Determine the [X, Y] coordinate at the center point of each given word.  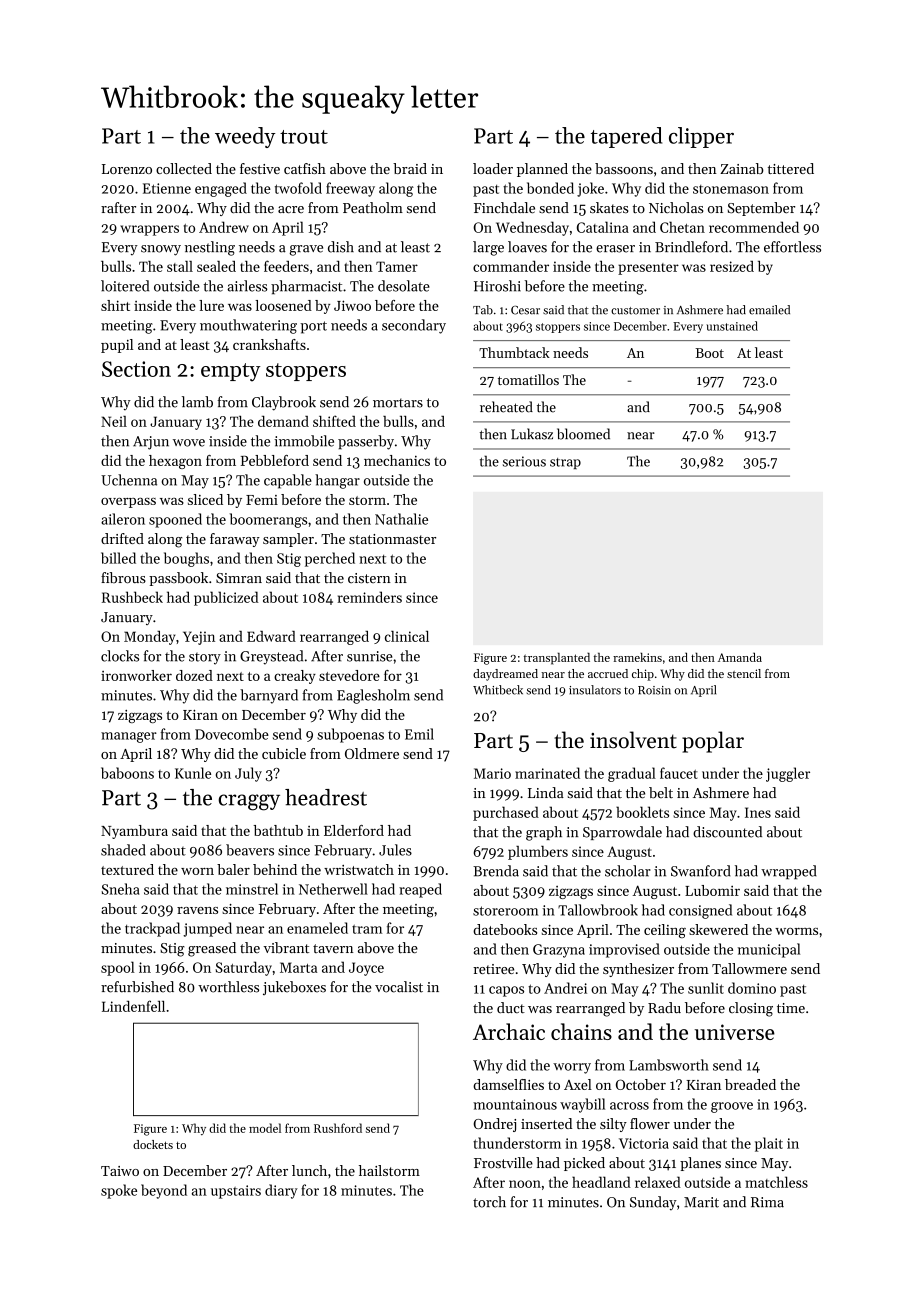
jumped [207, 929]
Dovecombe [232, 734]
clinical [407, 636]
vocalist [399, 987]
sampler [288, 540]
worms [796, 931]
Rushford [338, 1128]
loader [493, 168]
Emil [419, 734]
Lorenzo [127, 169]
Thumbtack [514, 352]
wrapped [789, 872]
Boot [709, 353]
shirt [115, 305]
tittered [791, 168]
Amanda [740, 657]
